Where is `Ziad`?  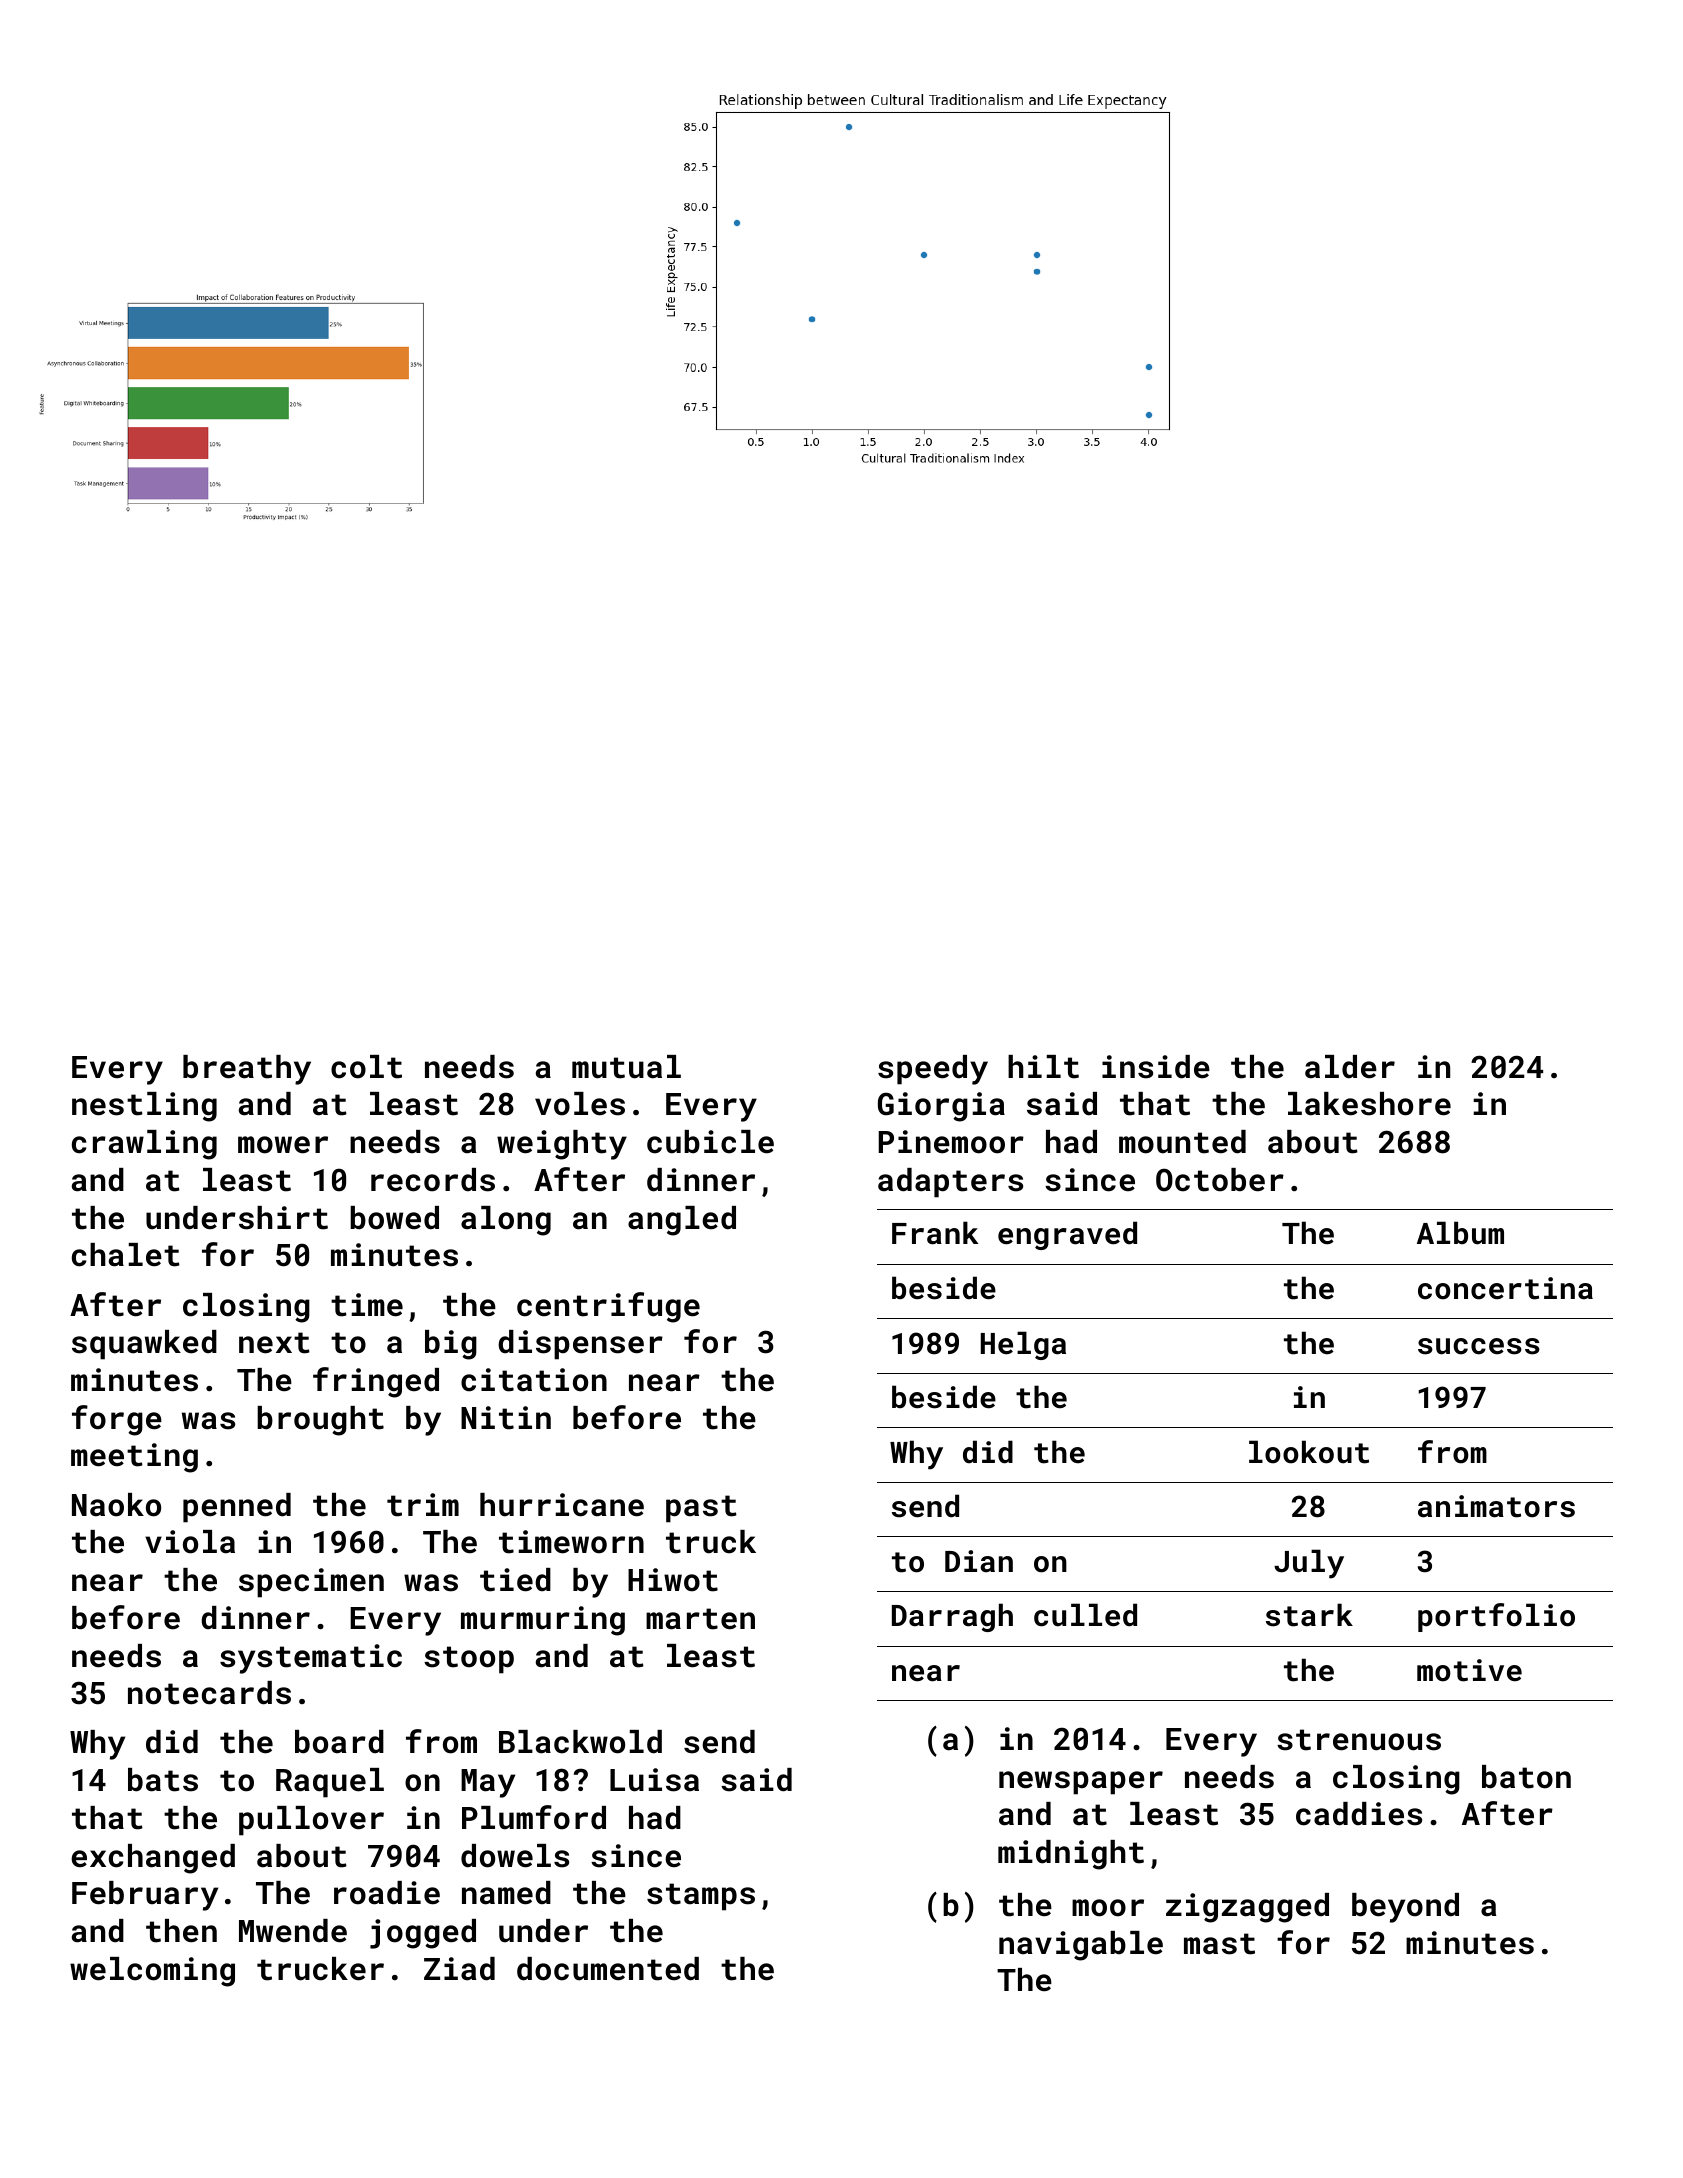
Ziad is located at coordinates (459, 1969).
